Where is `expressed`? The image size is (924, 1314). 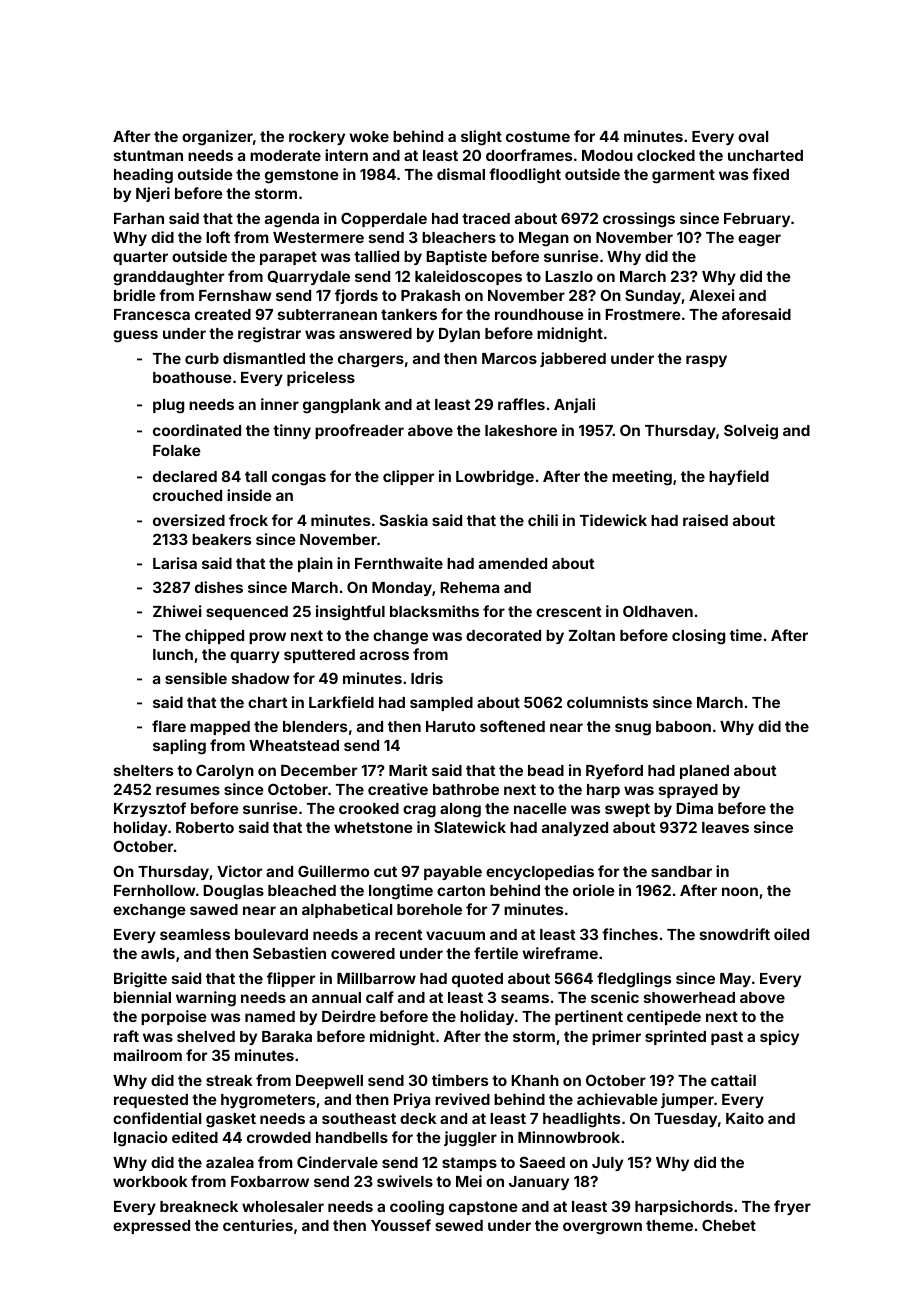 expressed is located at coordinates (151, 1227).
